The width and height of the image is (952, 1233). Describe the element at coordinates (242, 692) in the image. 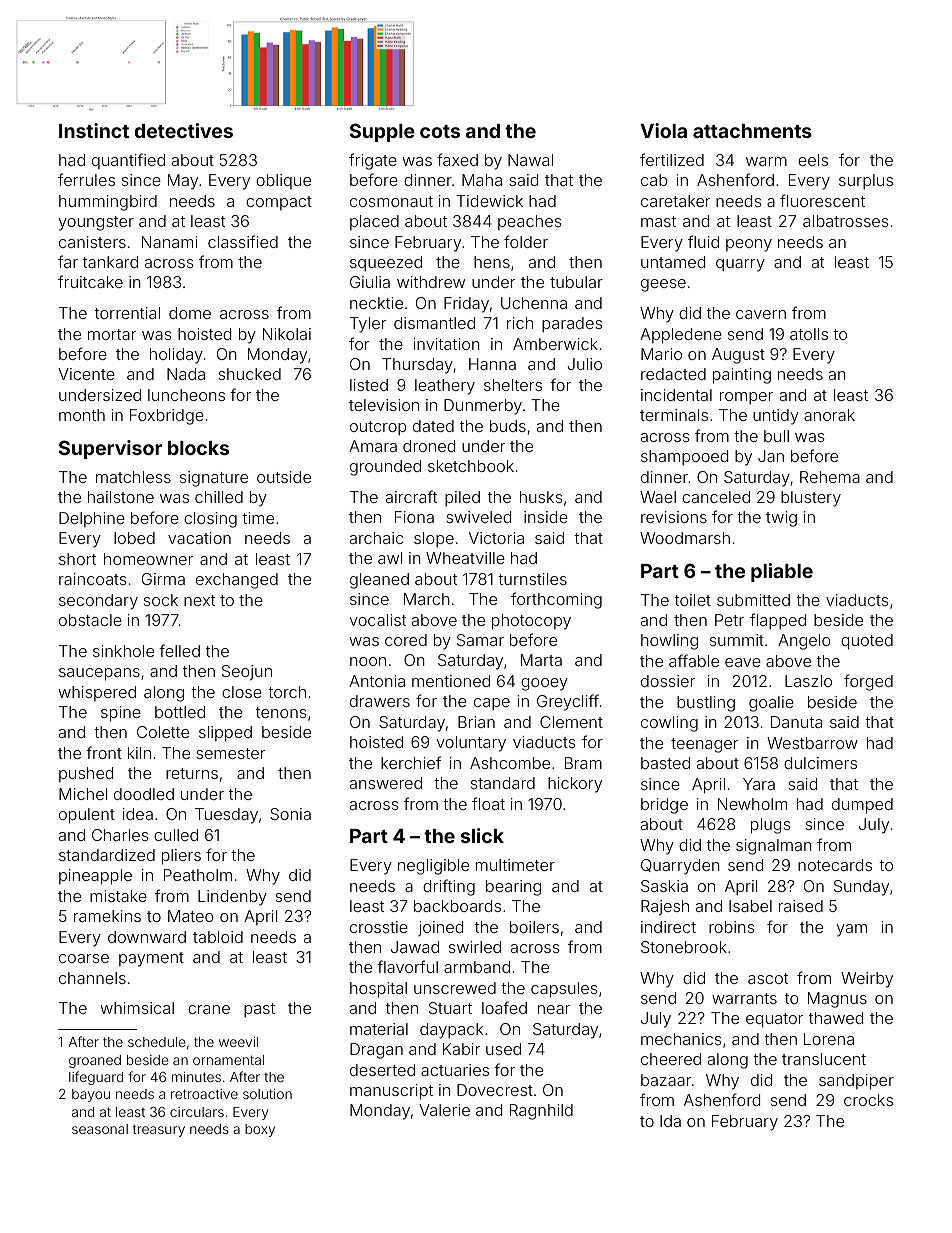

I see `close` at that location.
